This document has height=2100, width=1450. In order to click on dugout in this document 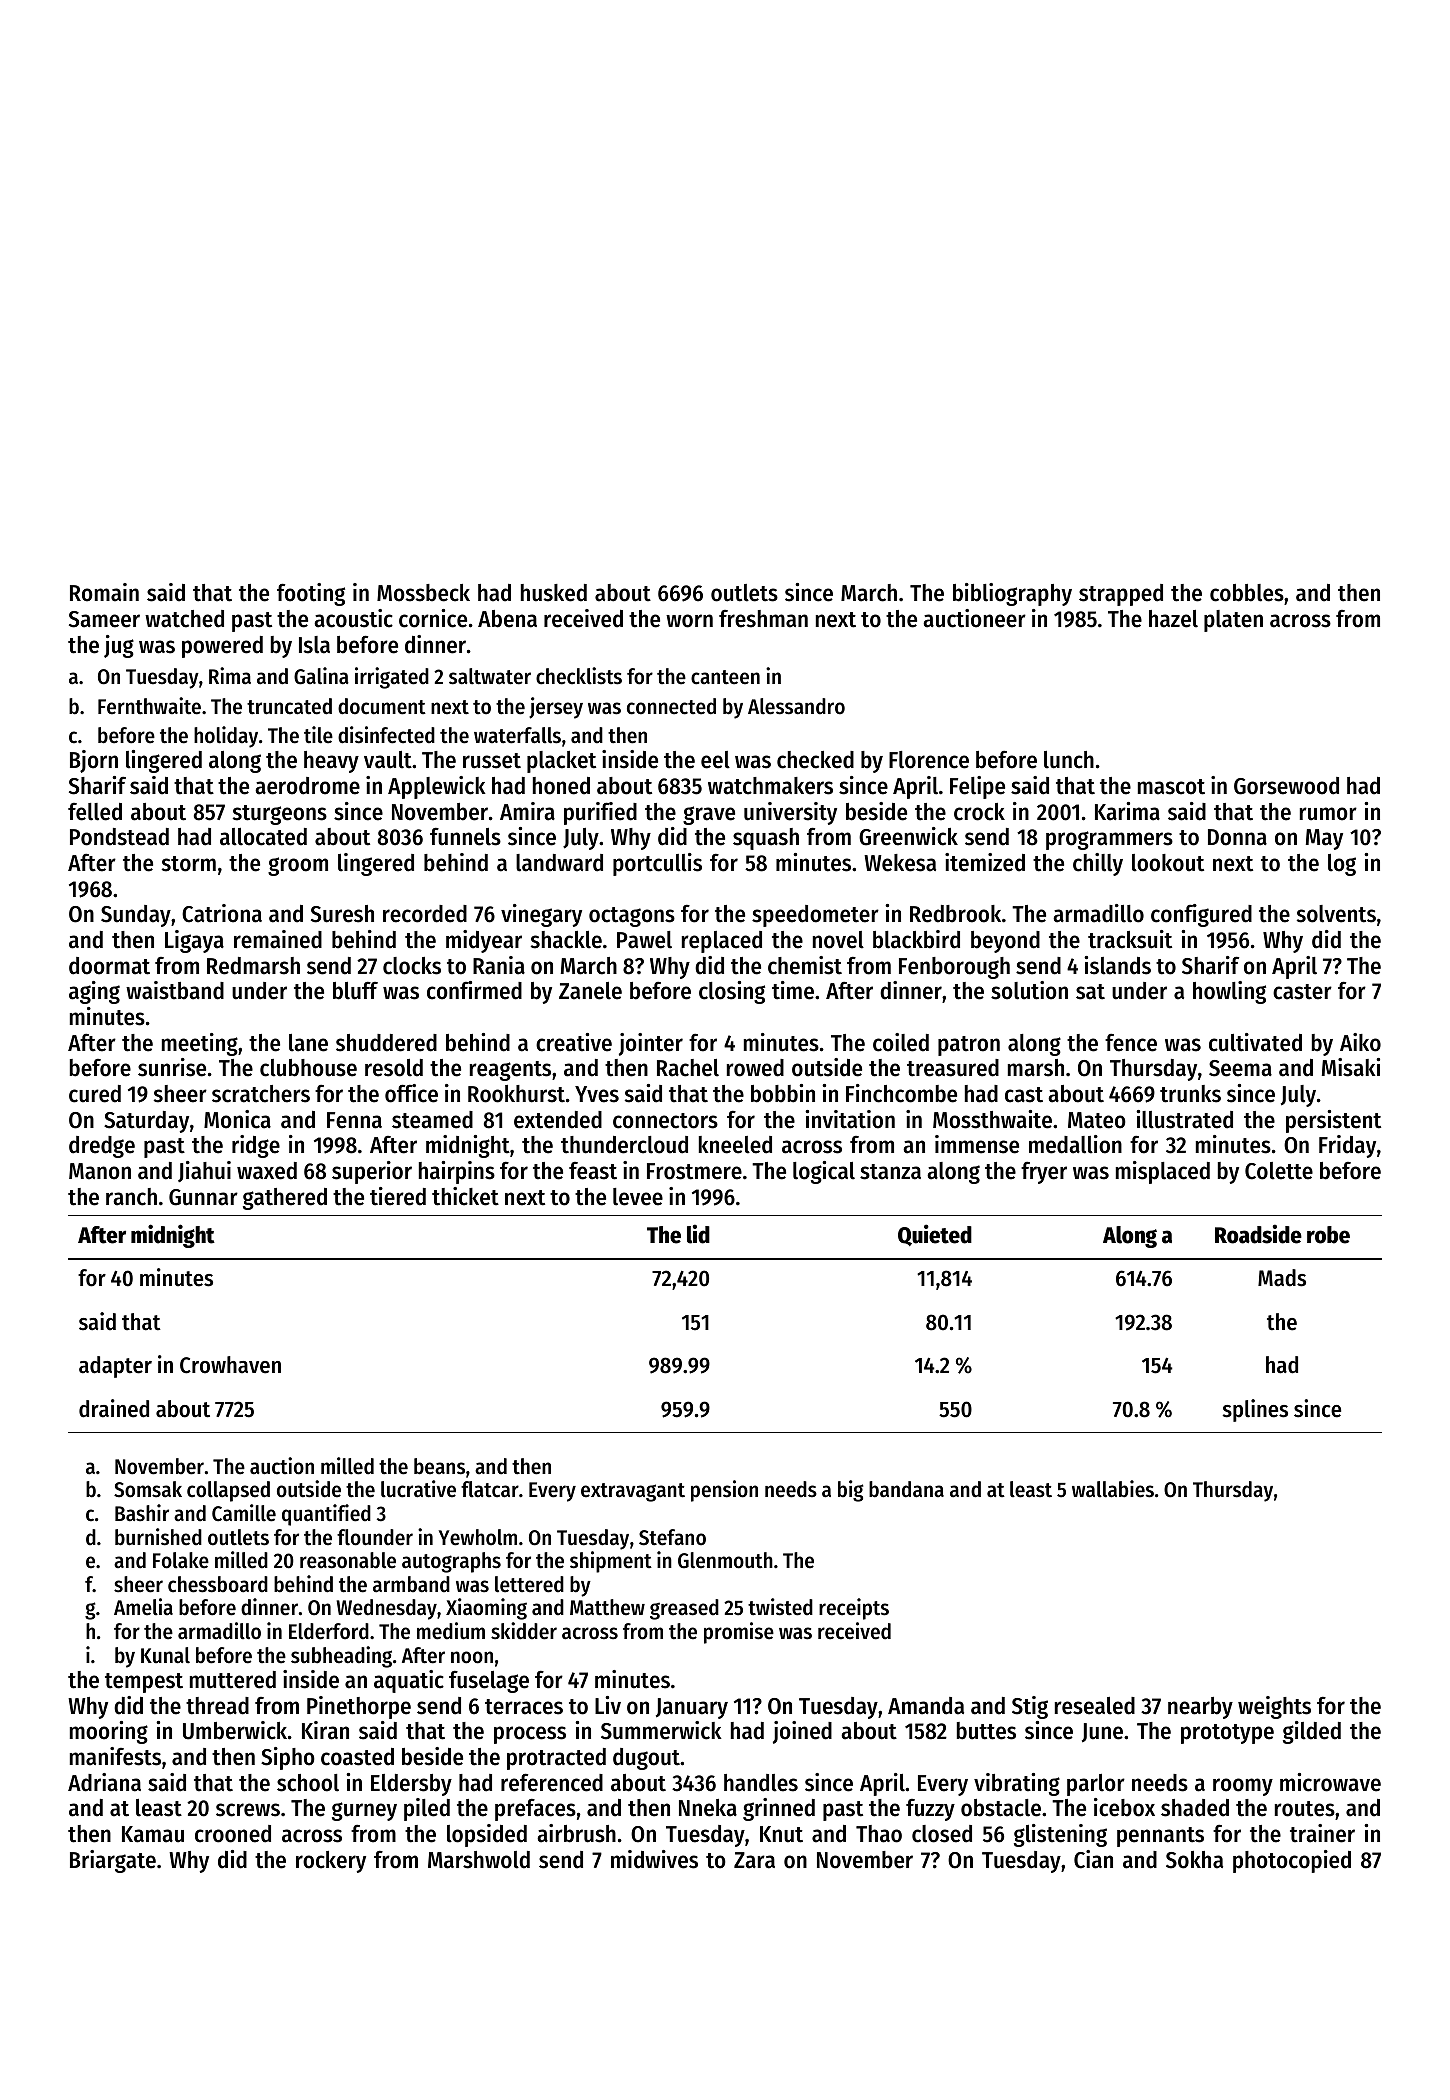, I will do `click(646, 1759)`.
